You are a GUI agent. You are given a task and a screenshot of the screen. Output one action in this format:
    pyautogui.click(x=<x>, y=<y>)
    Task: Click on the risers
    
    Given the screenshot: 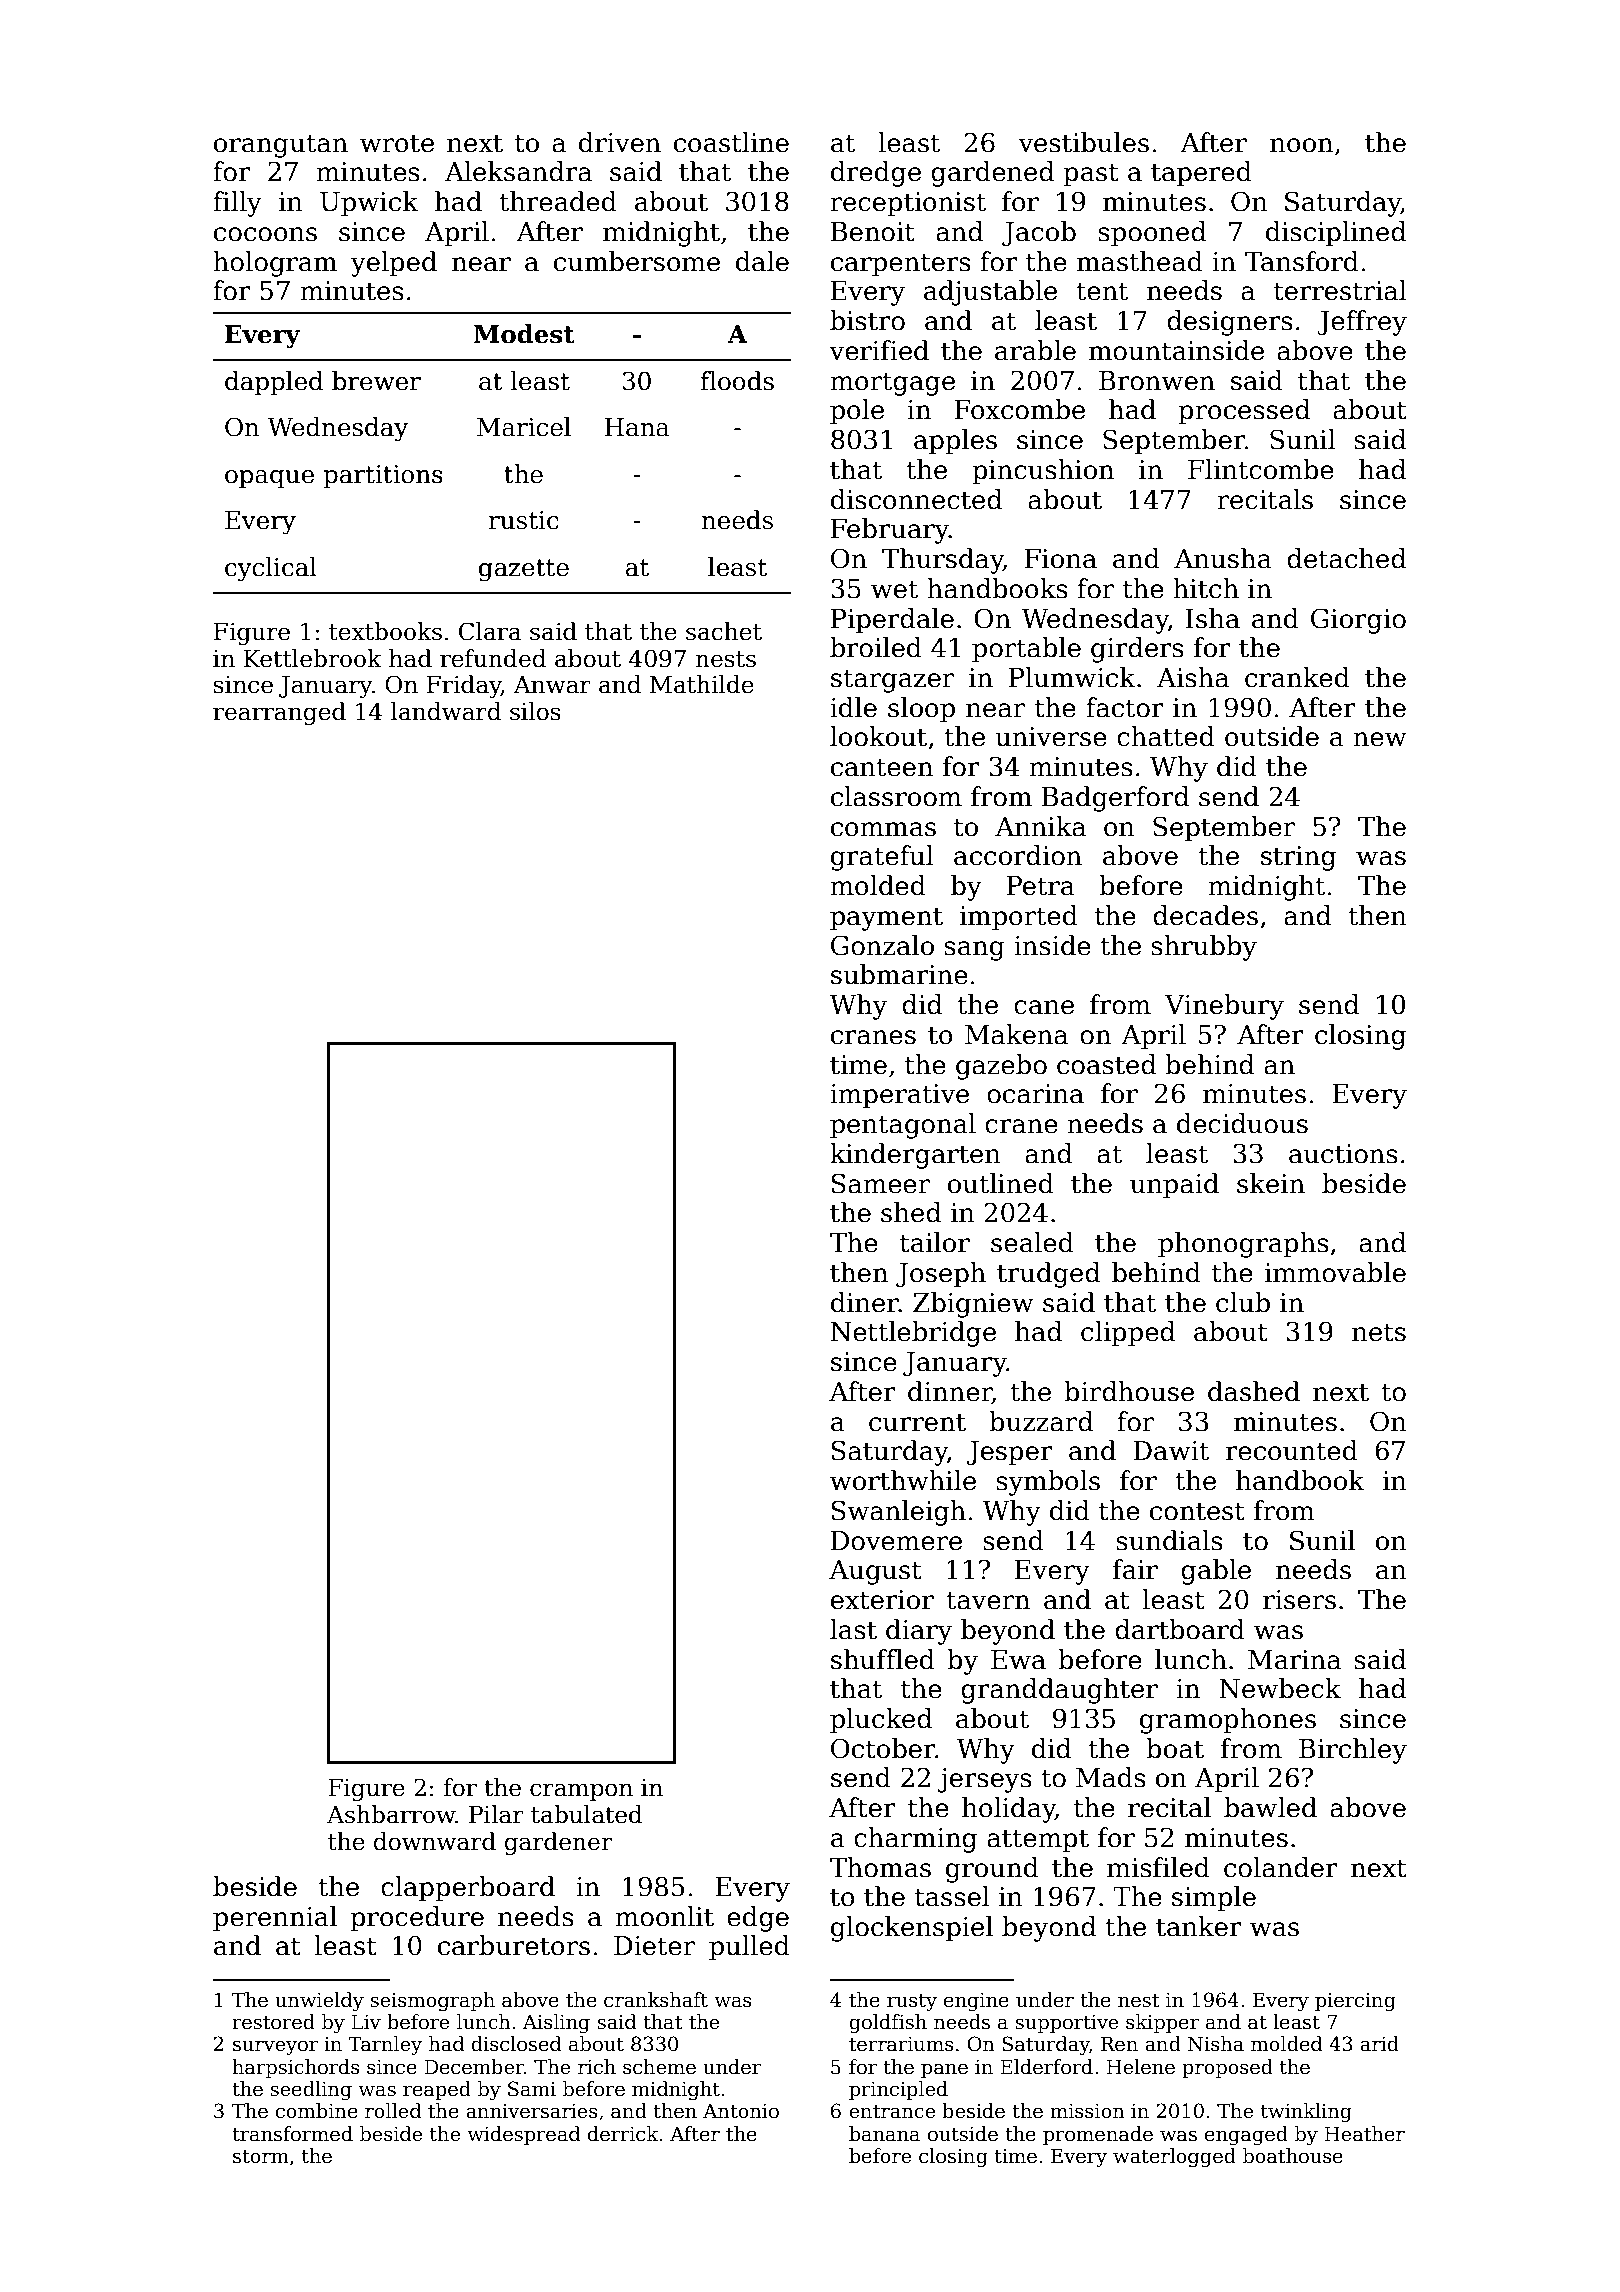 What is the action you would take?
    pyautogui.click(x=1299, y=1600)
